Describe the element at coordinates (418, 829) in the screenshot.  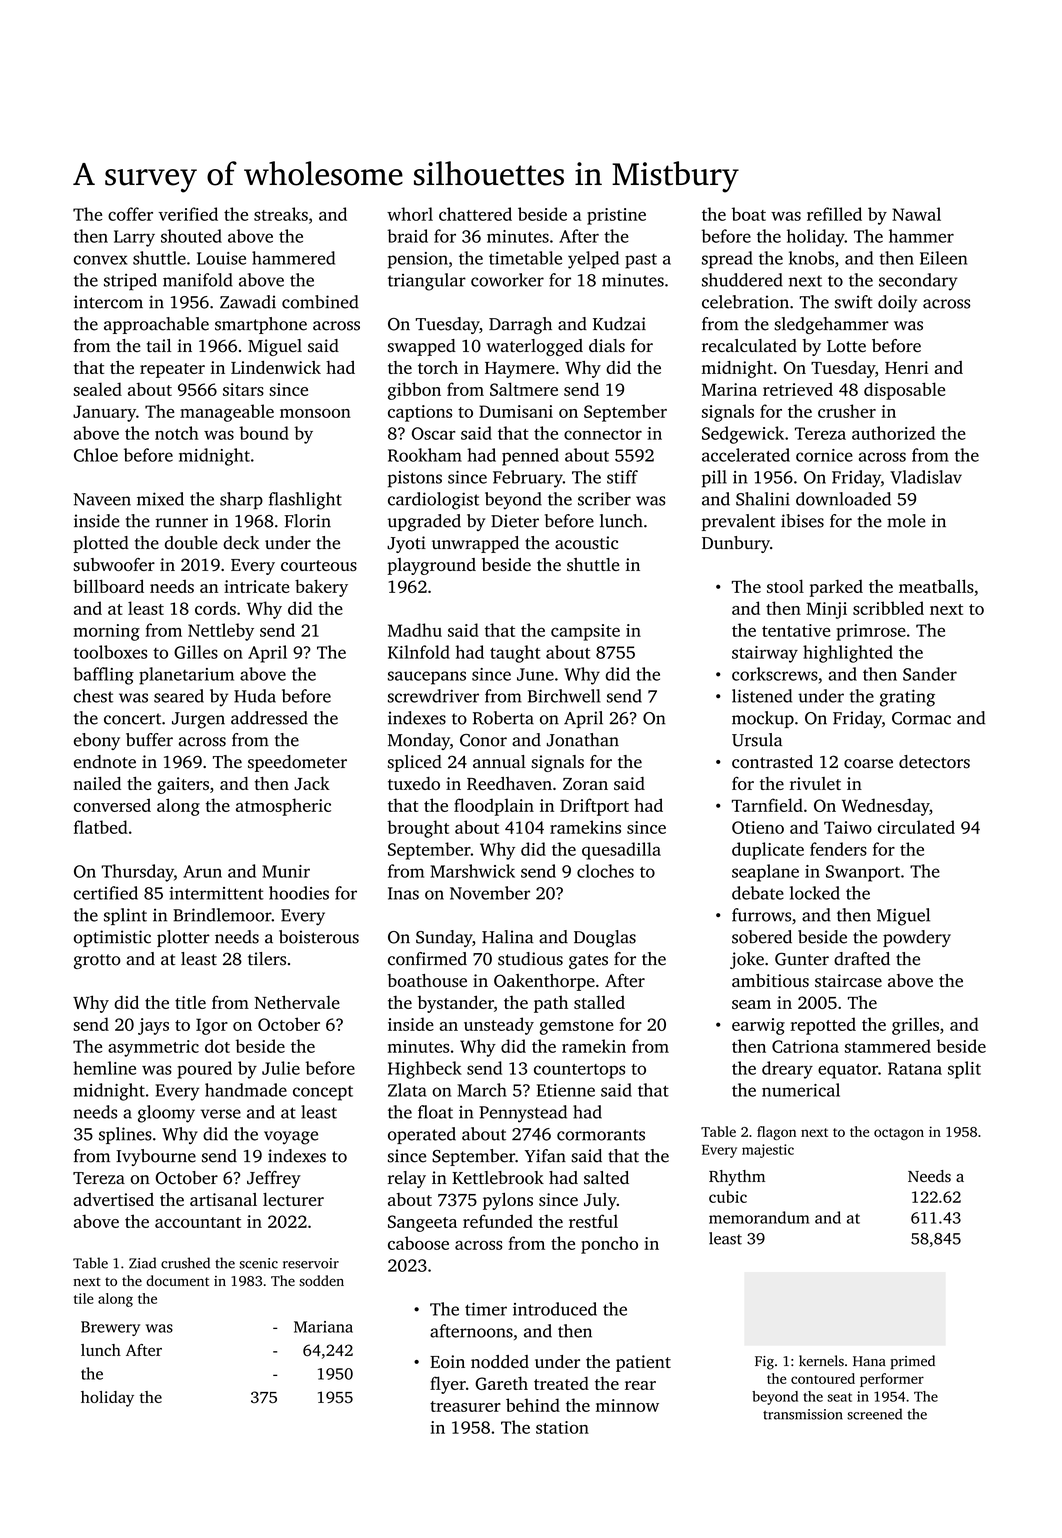
I see `brought` at that location.
